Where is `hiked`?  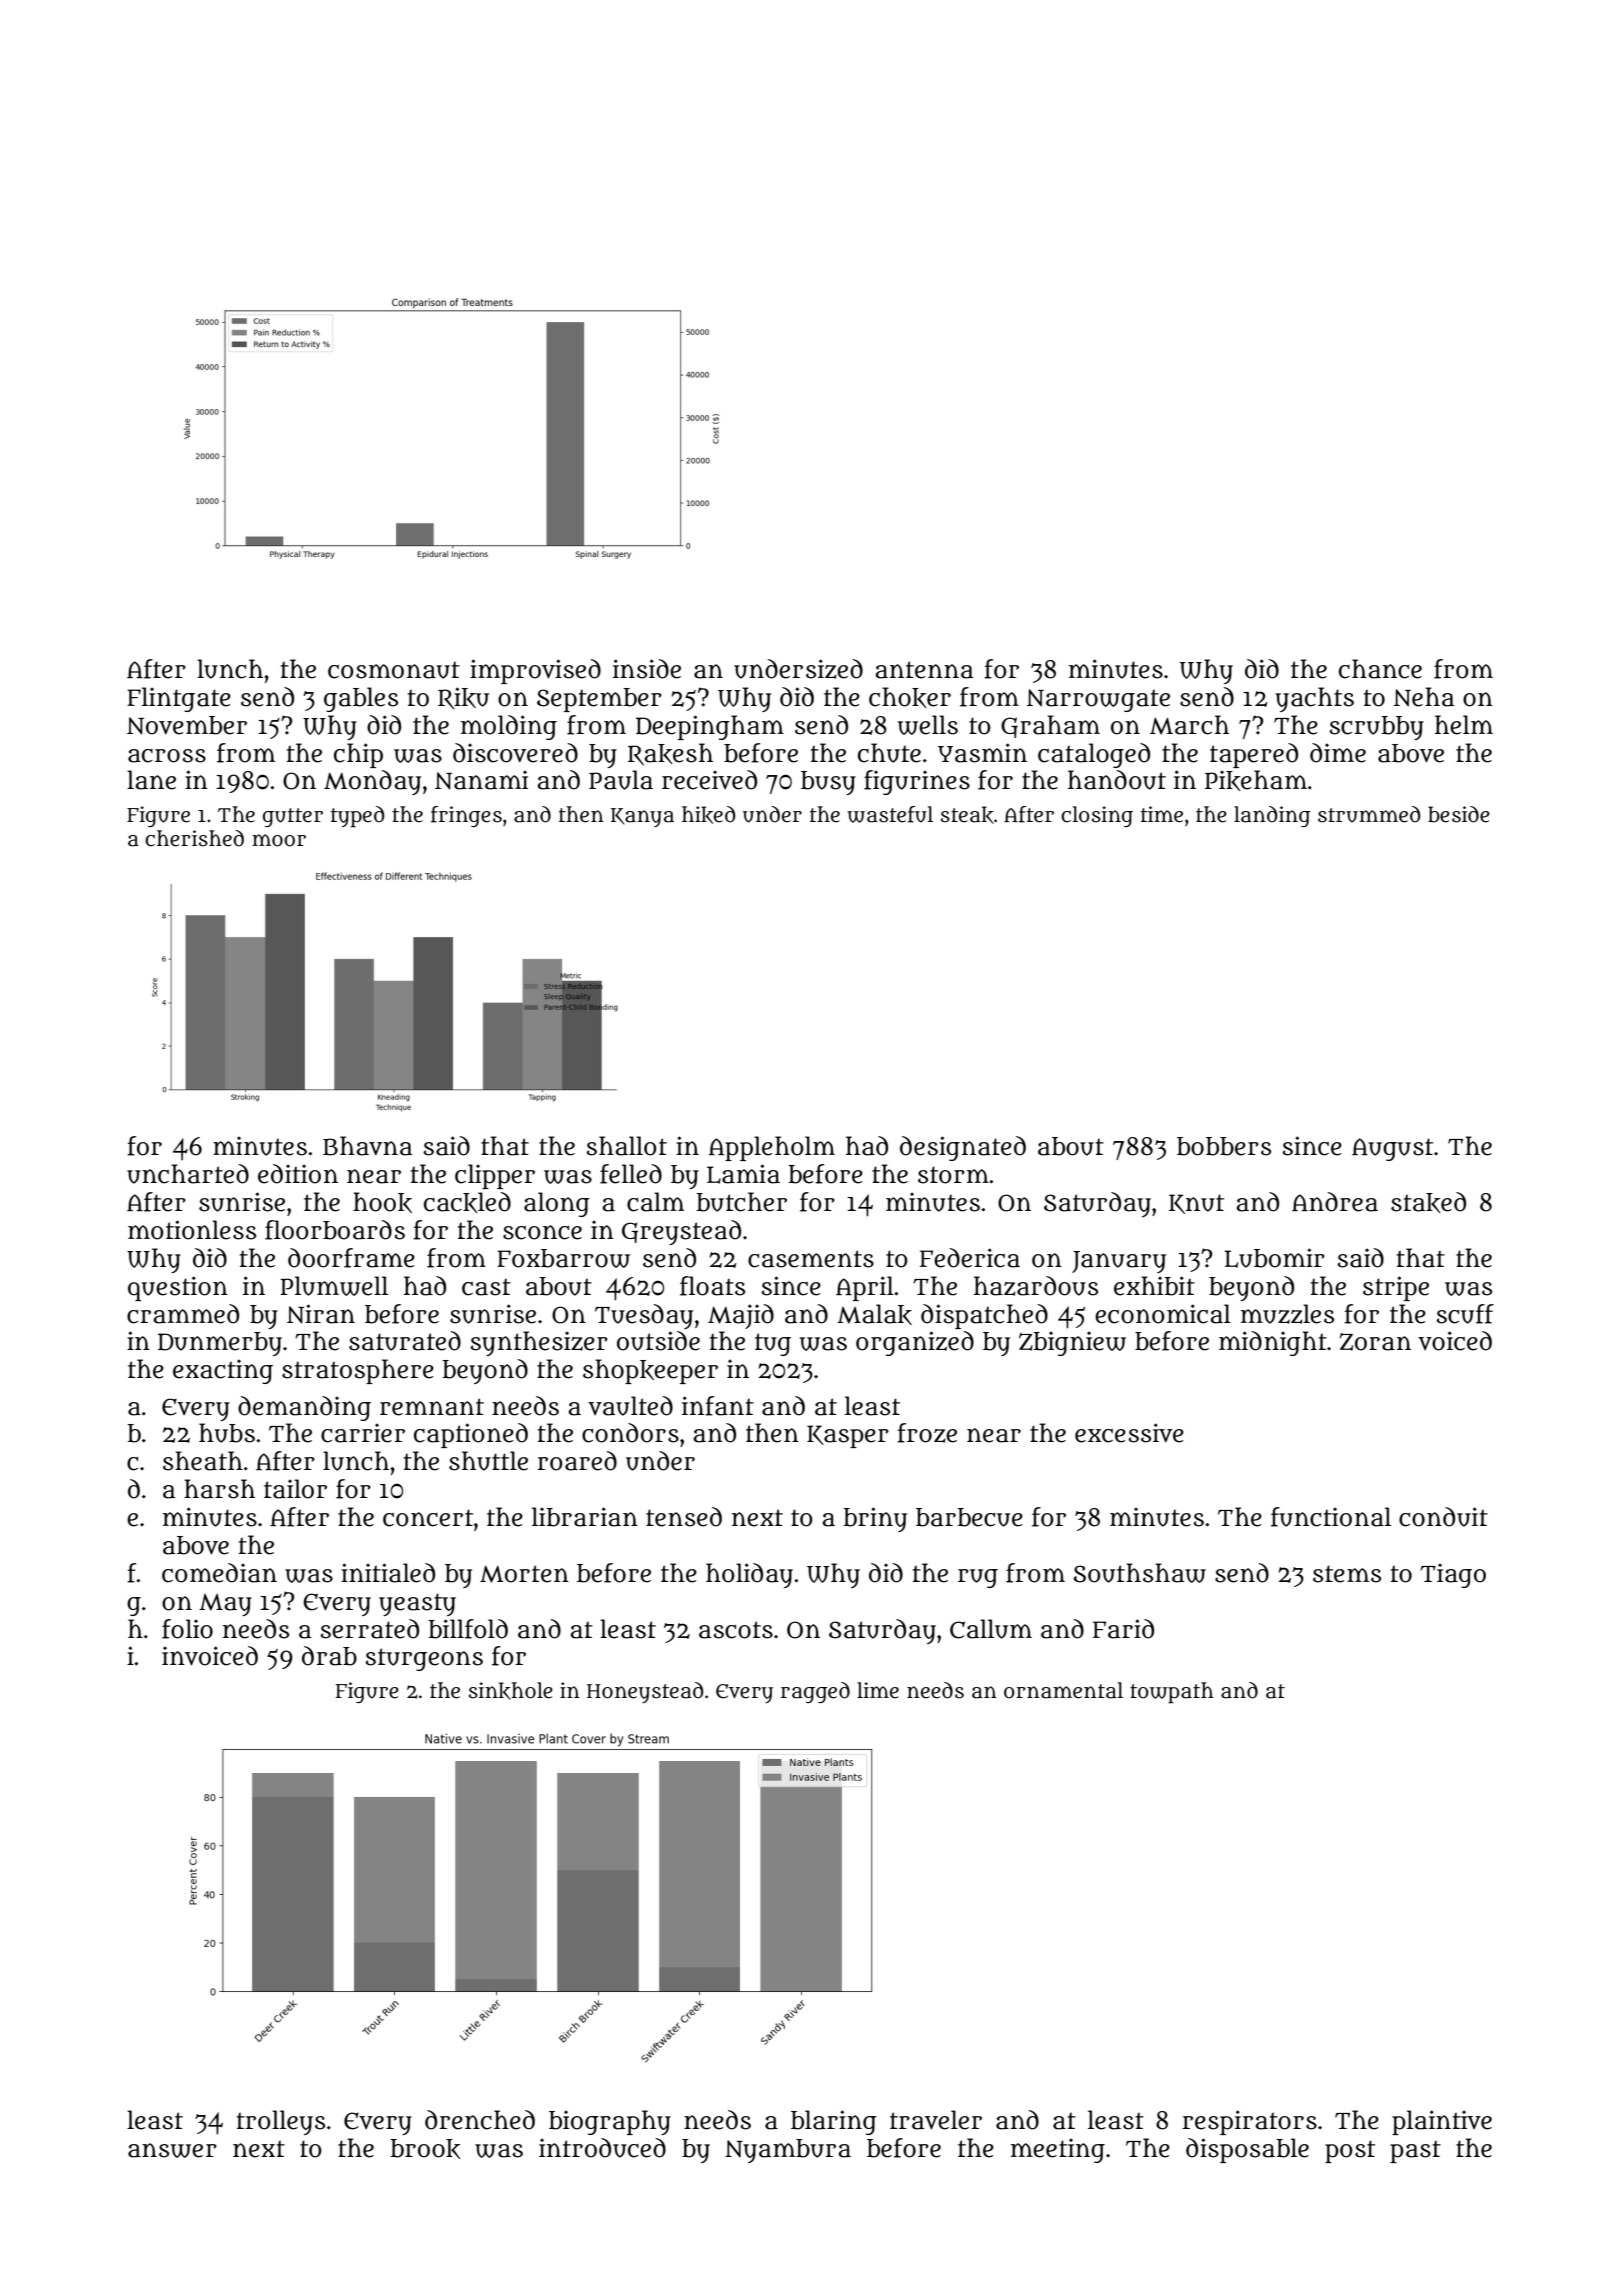 hiked is located at coordinates (708, 815).
